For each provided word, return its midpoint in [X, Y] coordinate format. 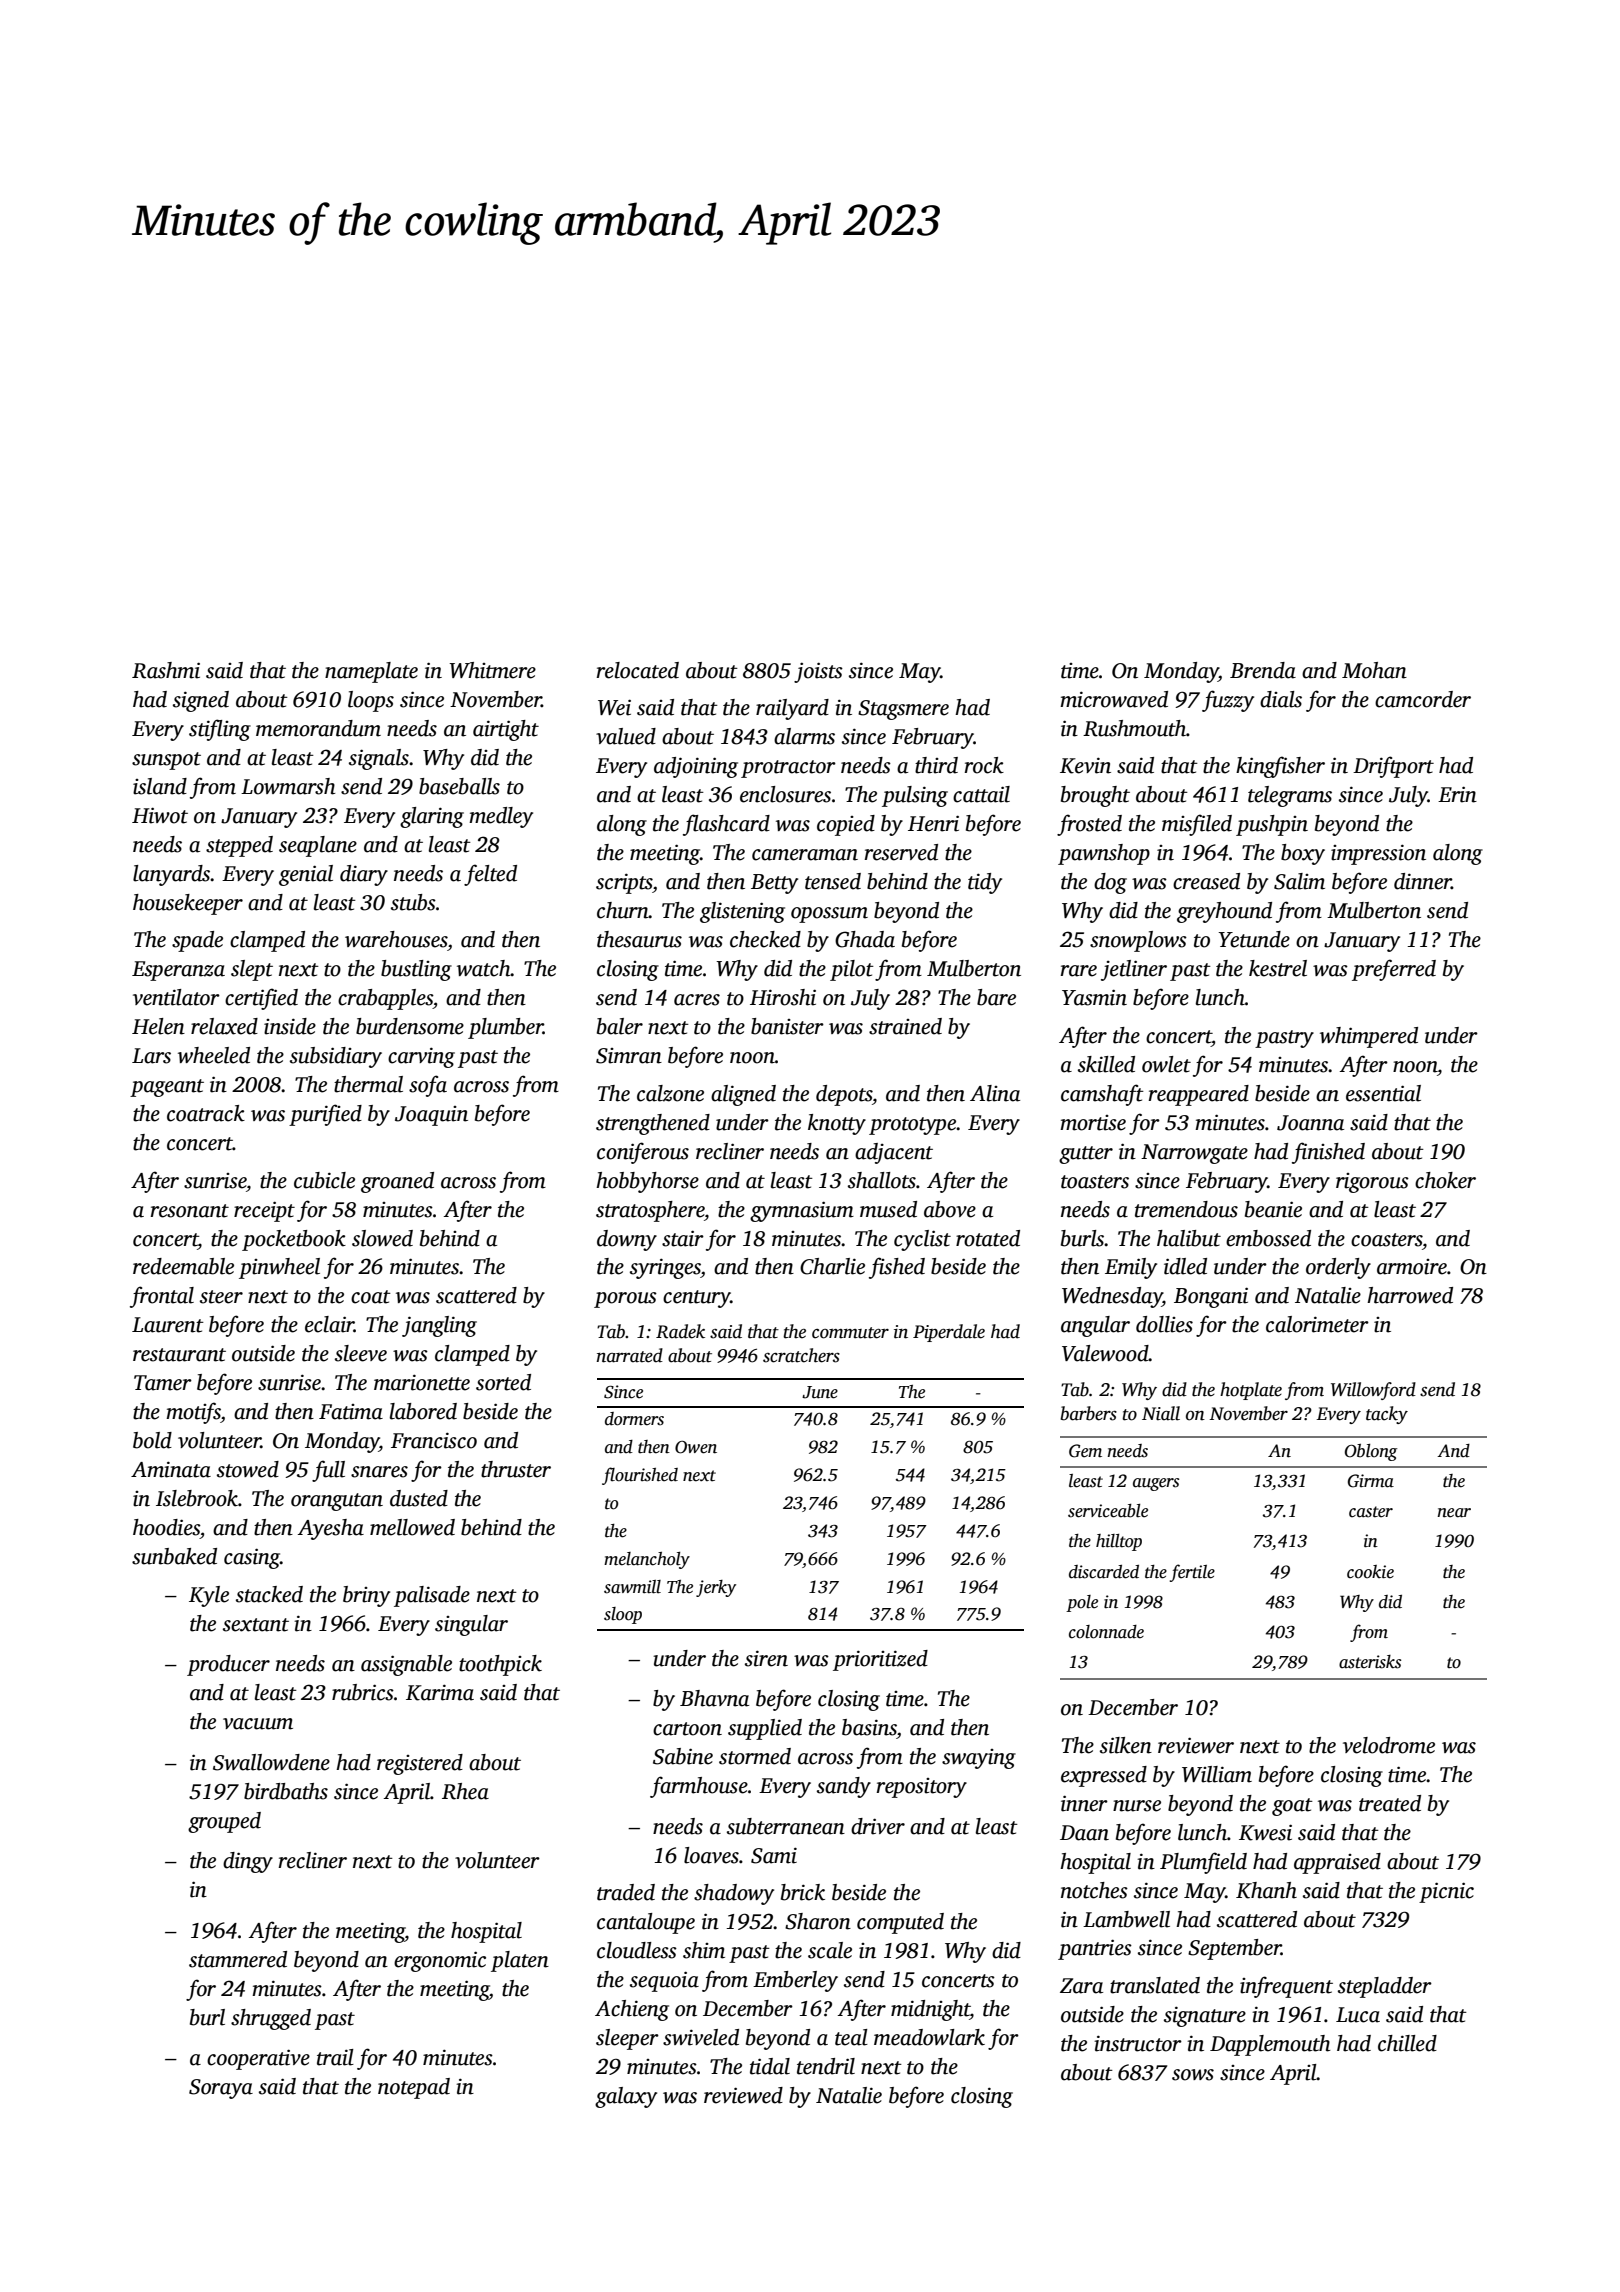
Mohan [1374, 670]
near [1454, 1513]
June [820, 1392]
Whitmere [492, 670]
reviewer [1196, 1745]
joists [818, 672]
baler [620, 1026]
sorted [503, 1382]
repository [922, 1788]
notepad [414, 2088]
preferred [1394, 970]
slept [252, 970]
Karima [440, 1692]
